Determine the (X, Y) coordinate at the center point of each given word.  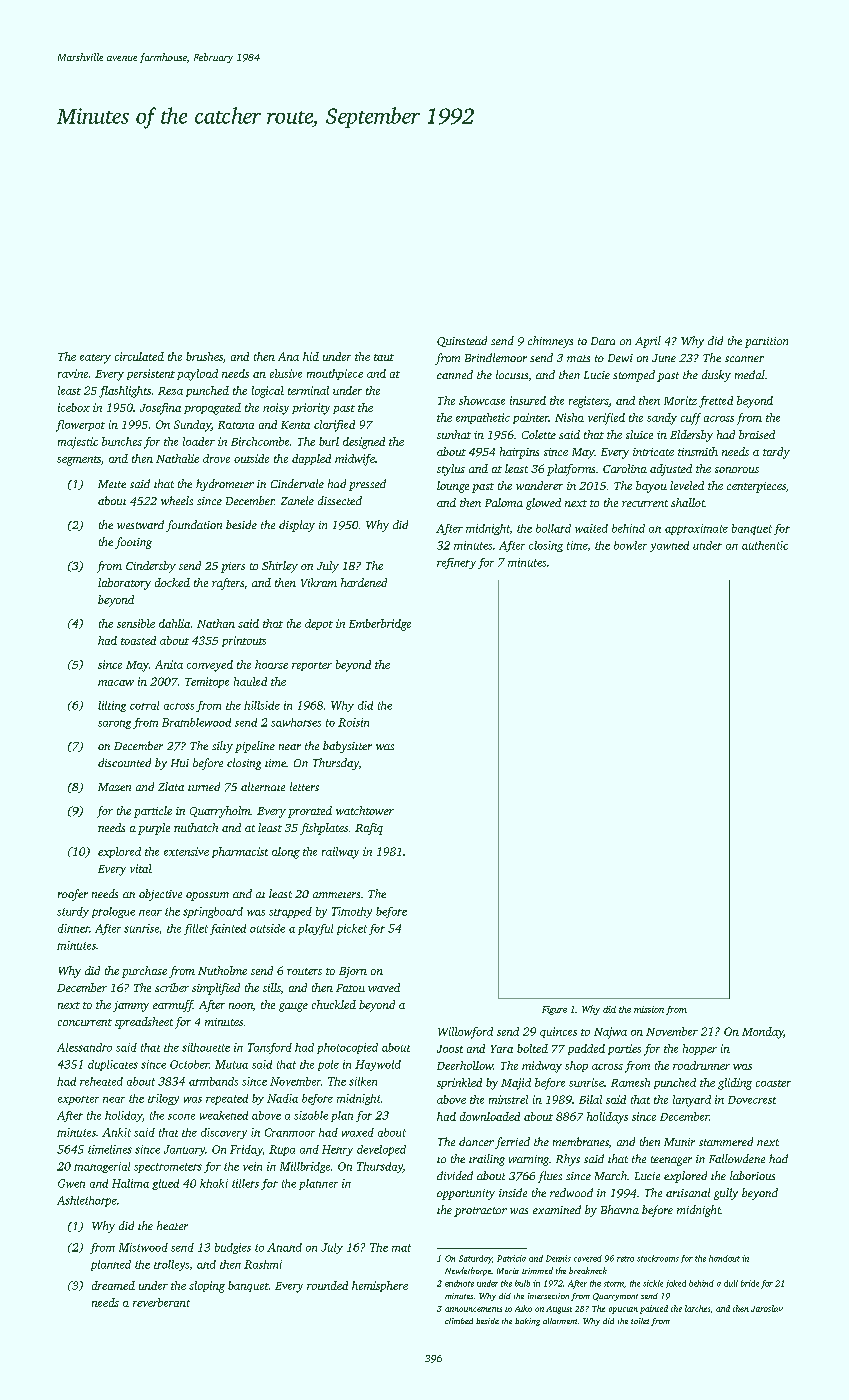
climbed (459, 1321)
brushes (204, 356)
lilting (112, 706)
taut (384, 357)
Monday (762, 1033)
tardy (776, 453)
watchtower (365, 810)
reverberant (161, 1302)
